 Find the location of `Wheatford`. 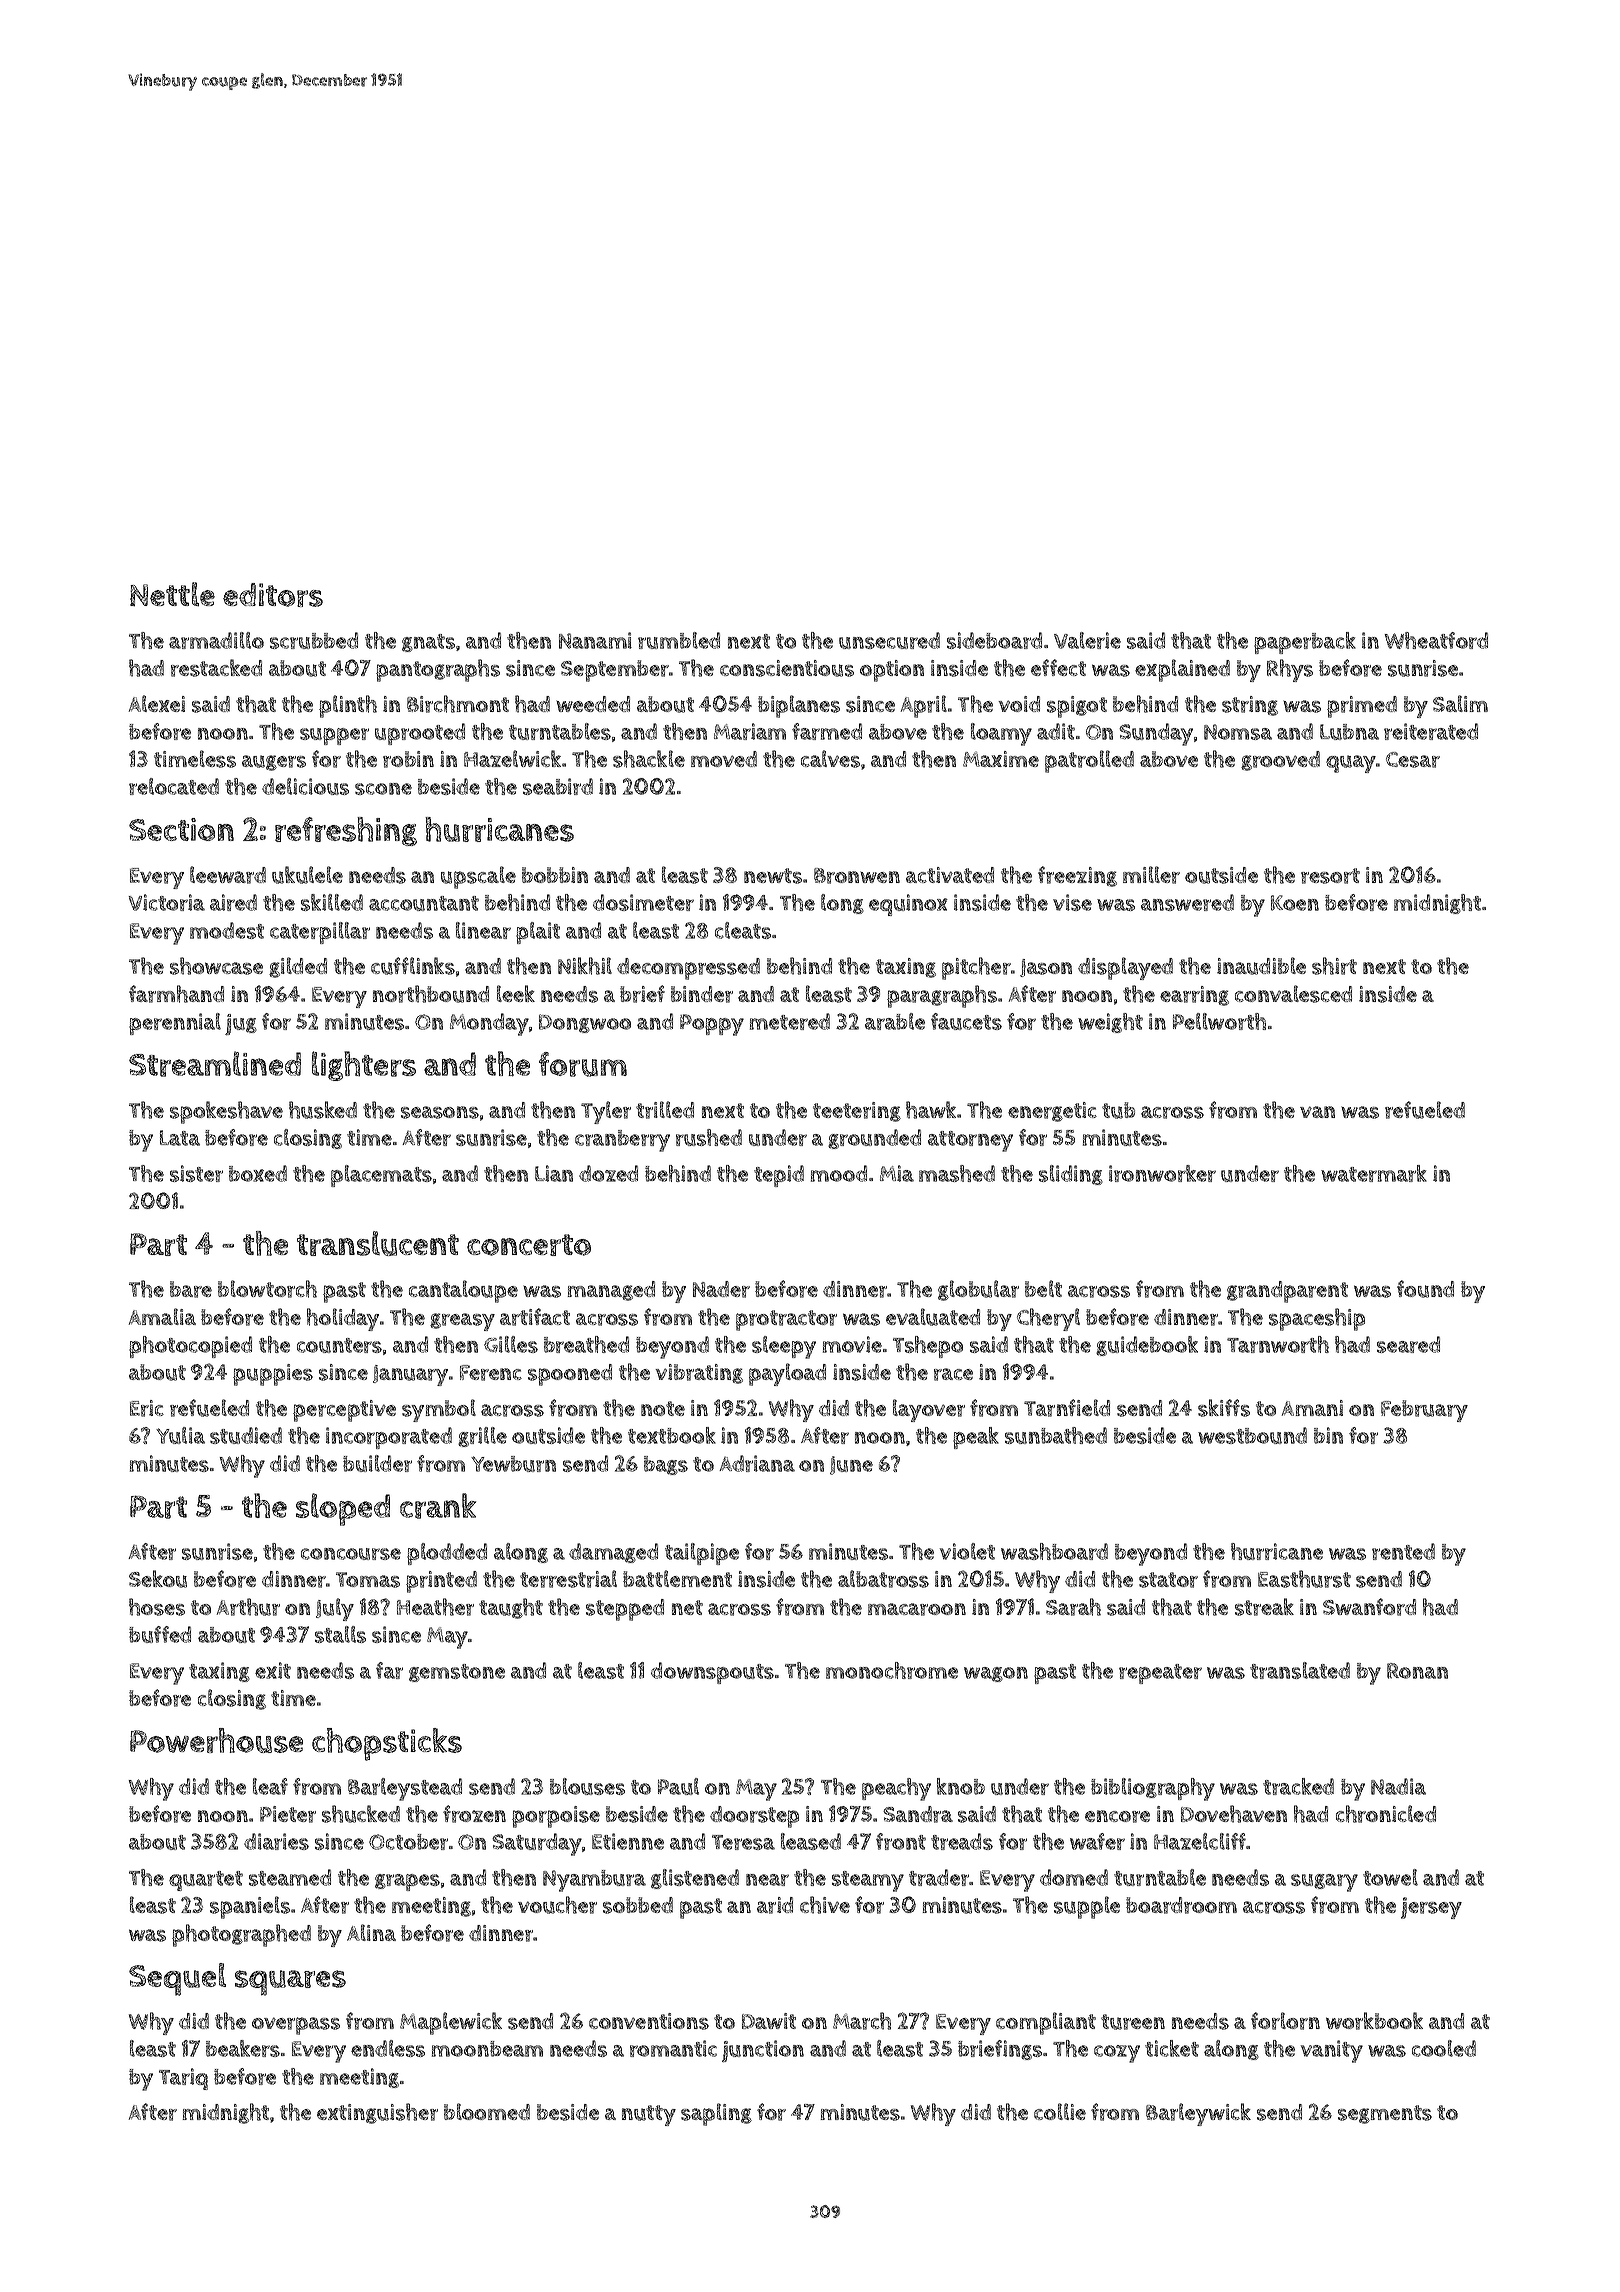

Wheatford is located at coordinates (1436, 640).
